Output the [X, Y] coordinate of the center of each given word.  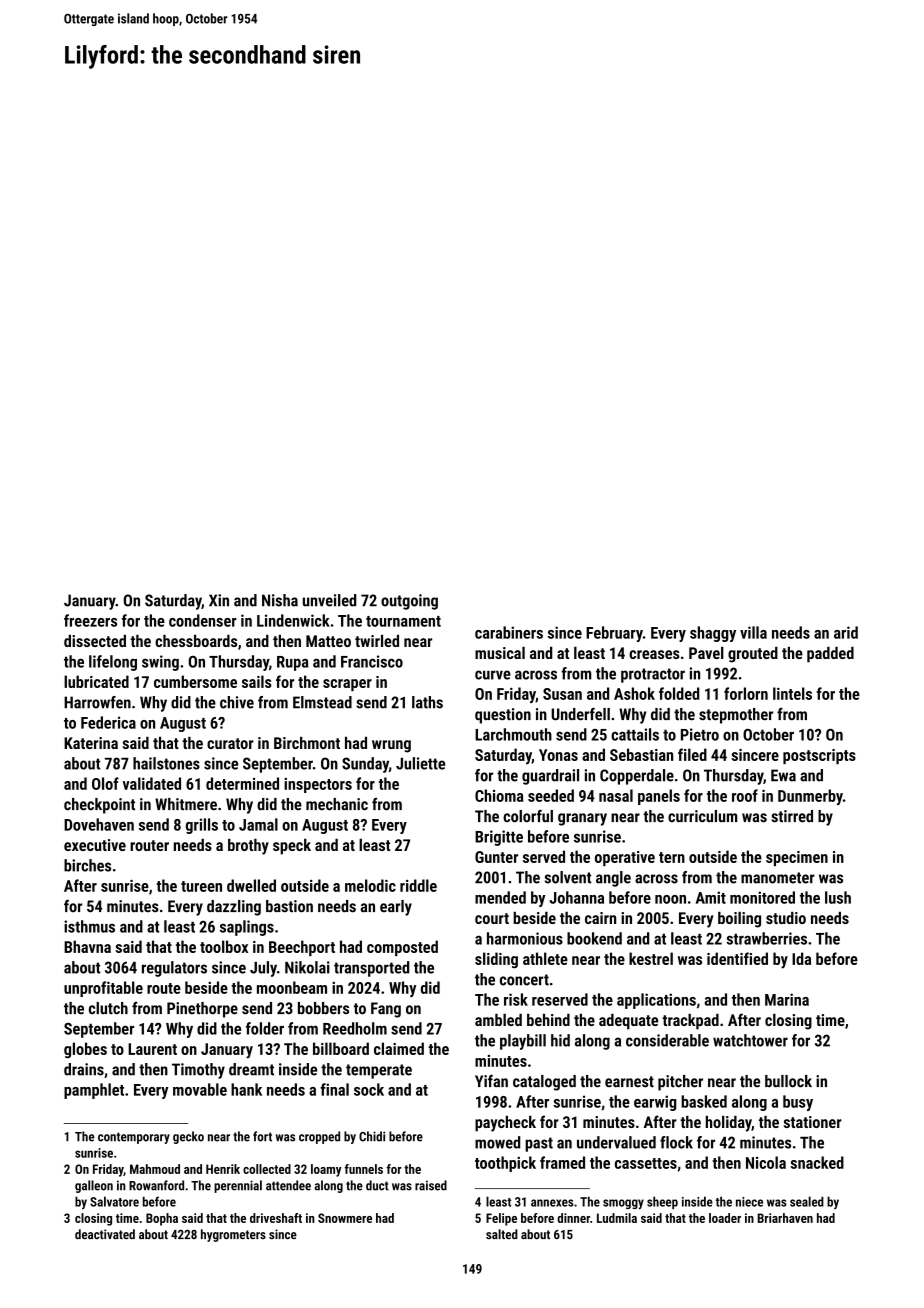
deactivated [105, 1234]
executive [95, 845]
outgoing [409, 602]
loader [725, 1218]
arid [846, 632]
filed [692, 754]
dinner [573, 1218]
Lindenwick [293, 620]
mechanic [337, 804]
